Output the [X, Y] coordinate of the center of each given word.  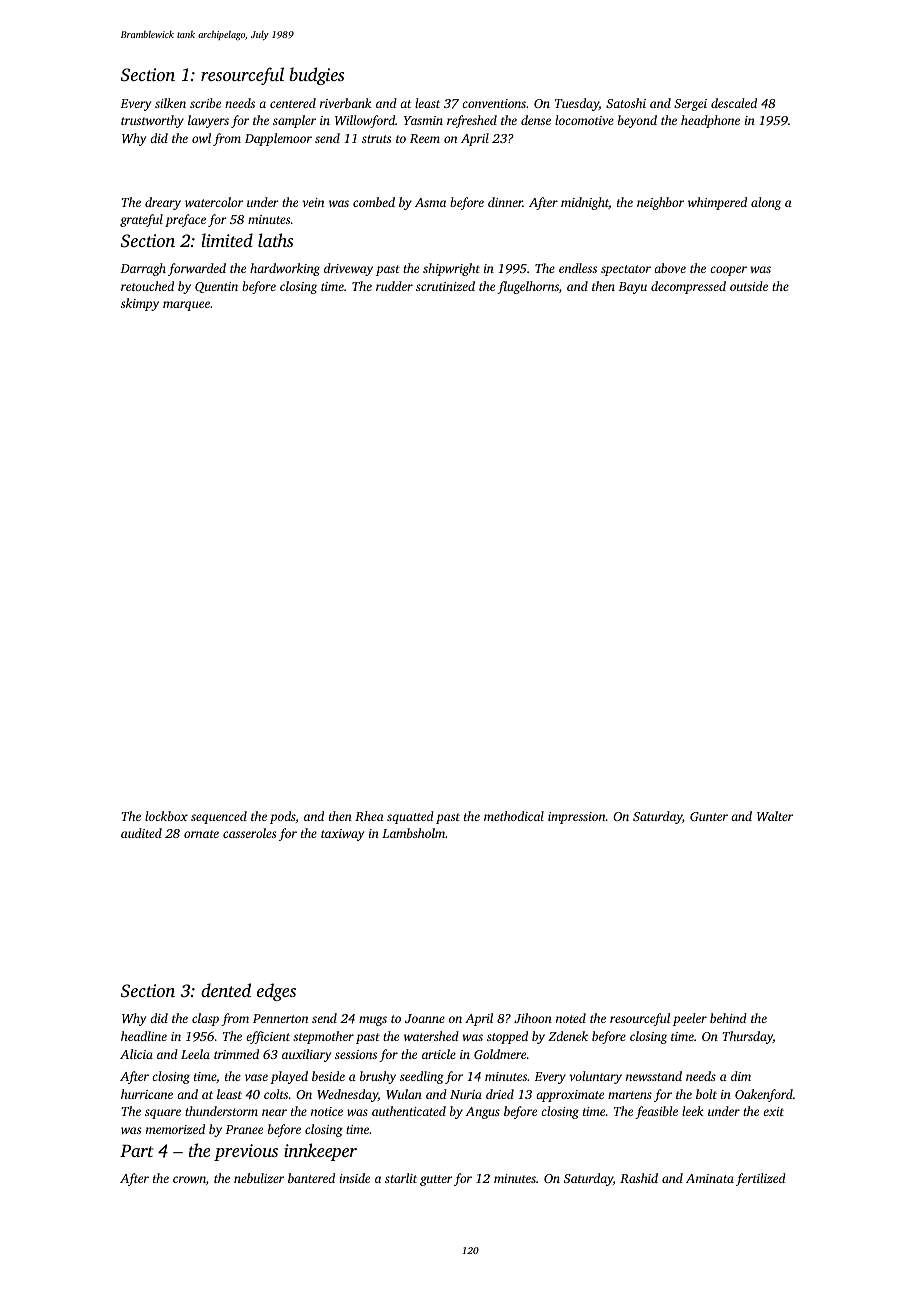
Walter [775, 816]
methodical [514, 816]
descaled [734, 103]
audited [141, 833]
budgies [316, 76]
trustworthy [152, 121]
